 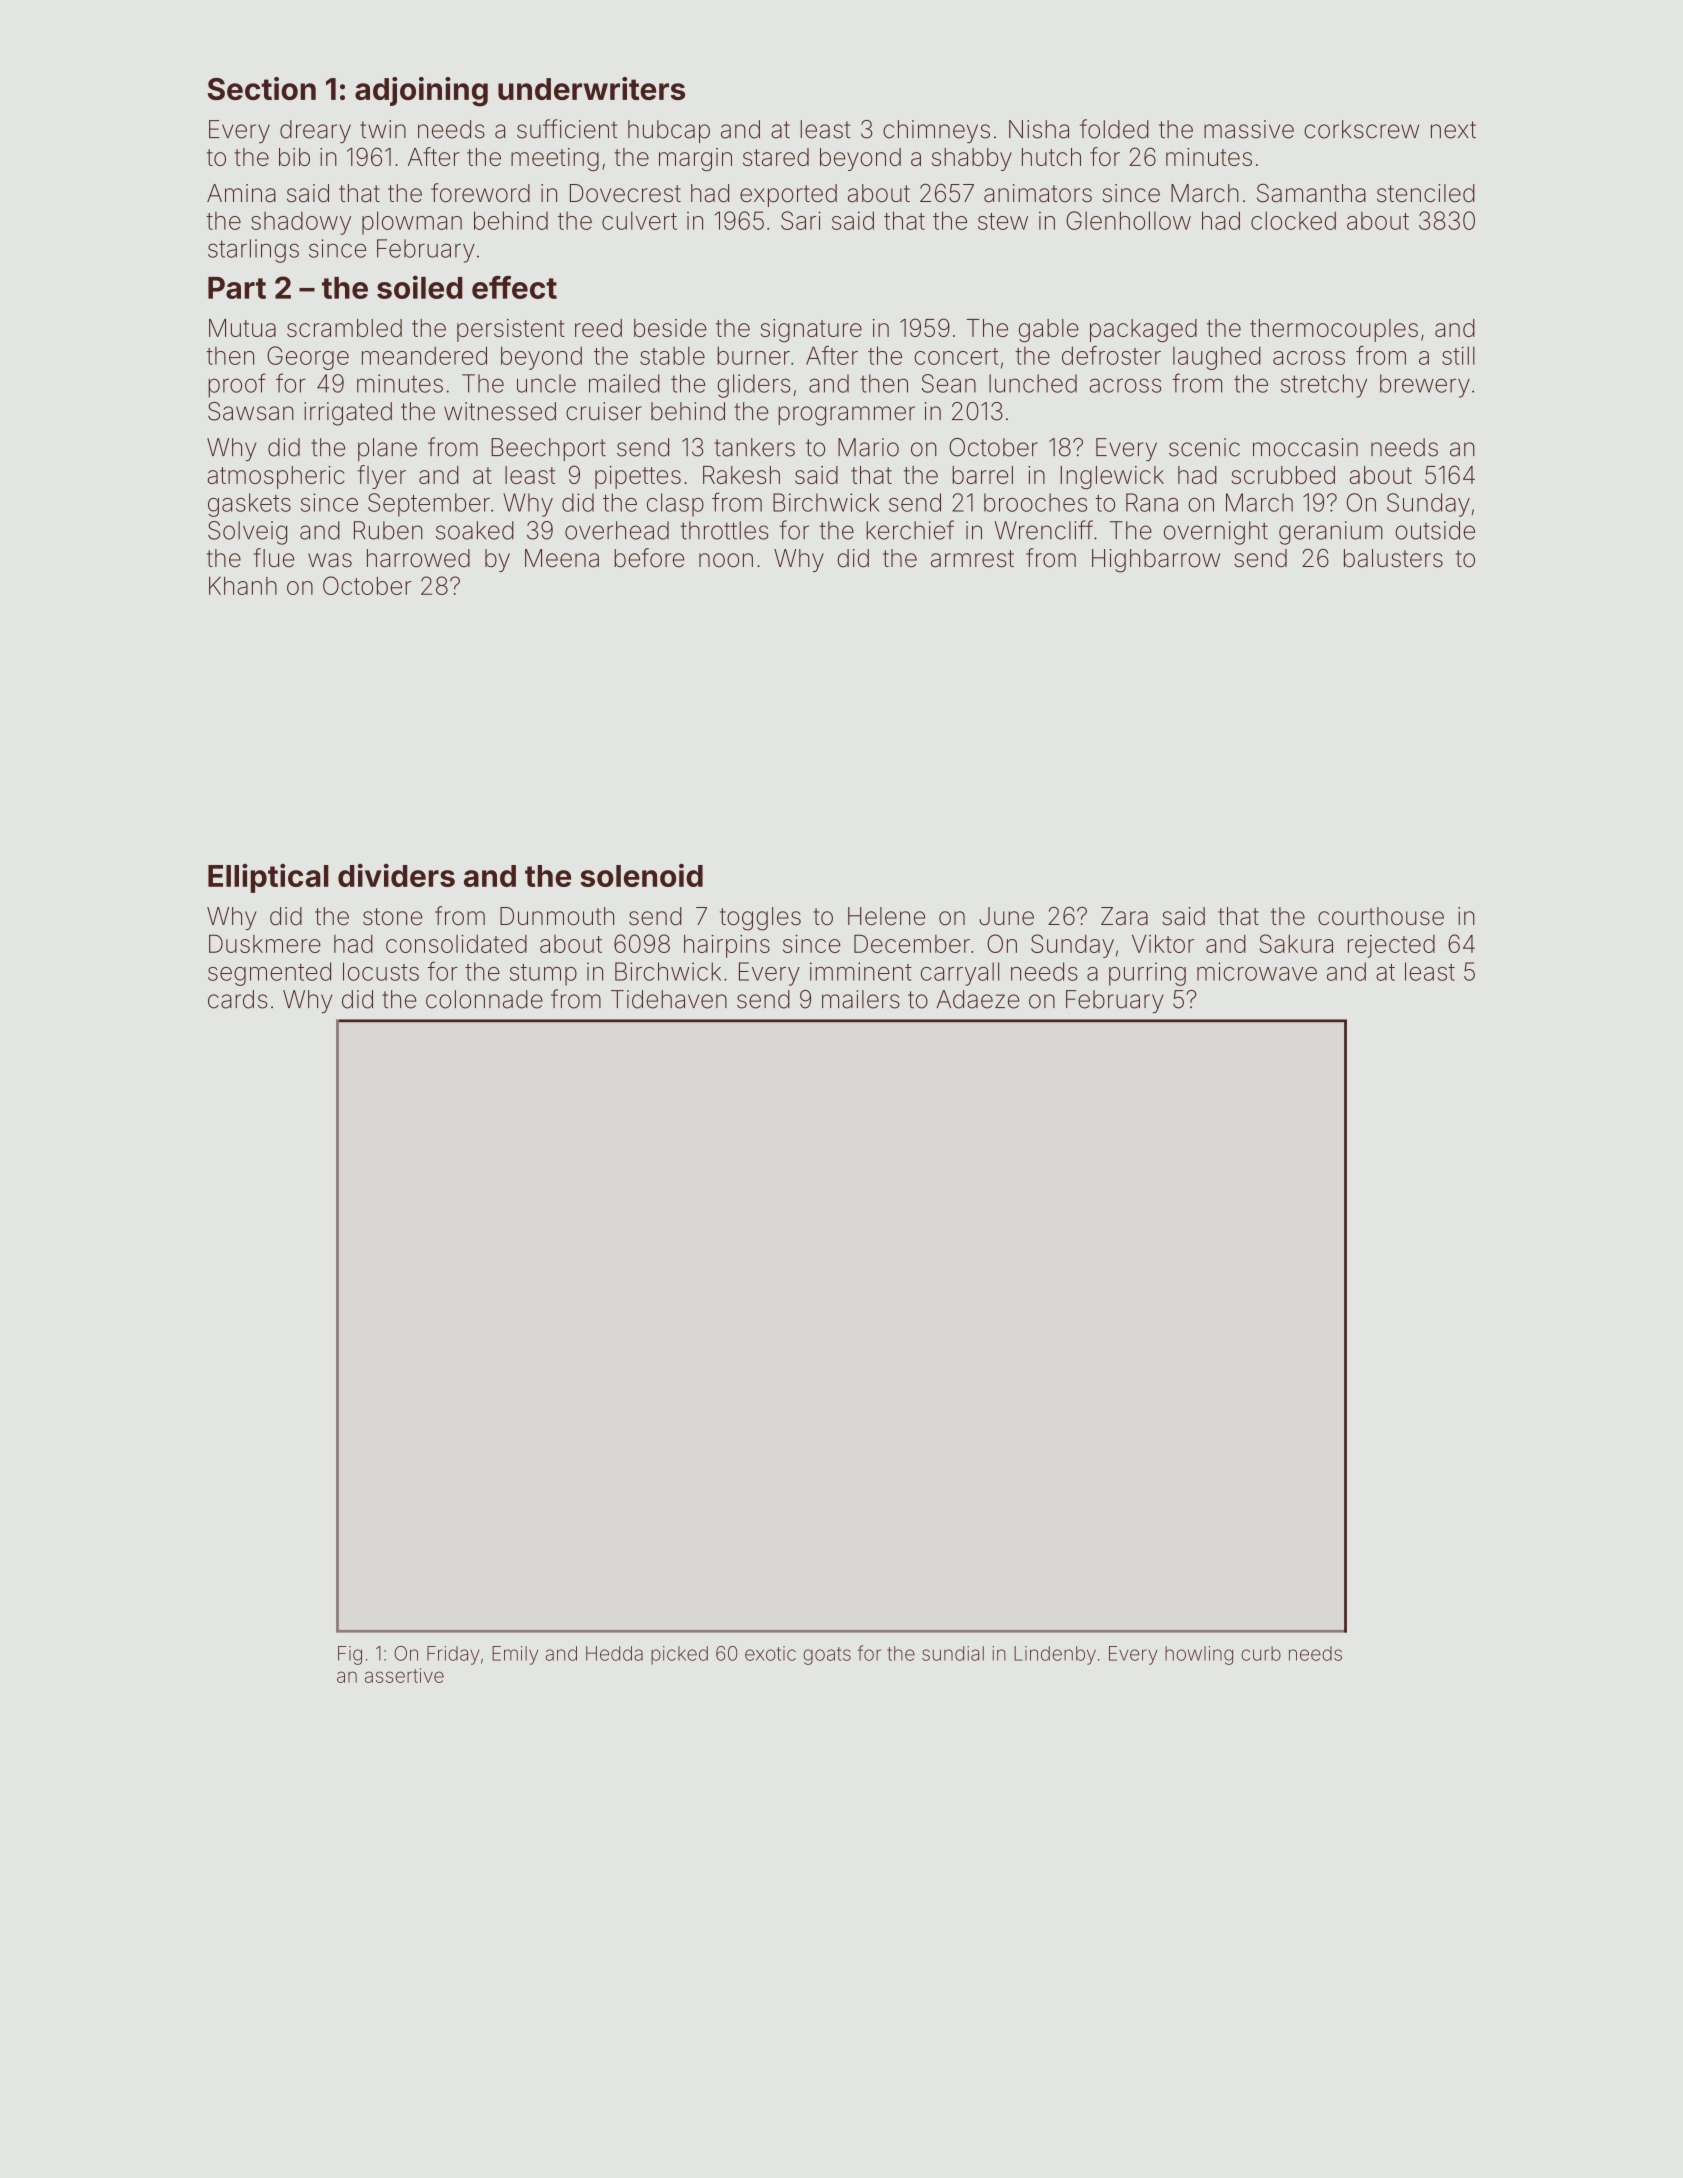 I want to click on Fig, so click(x=350, y=1655).
